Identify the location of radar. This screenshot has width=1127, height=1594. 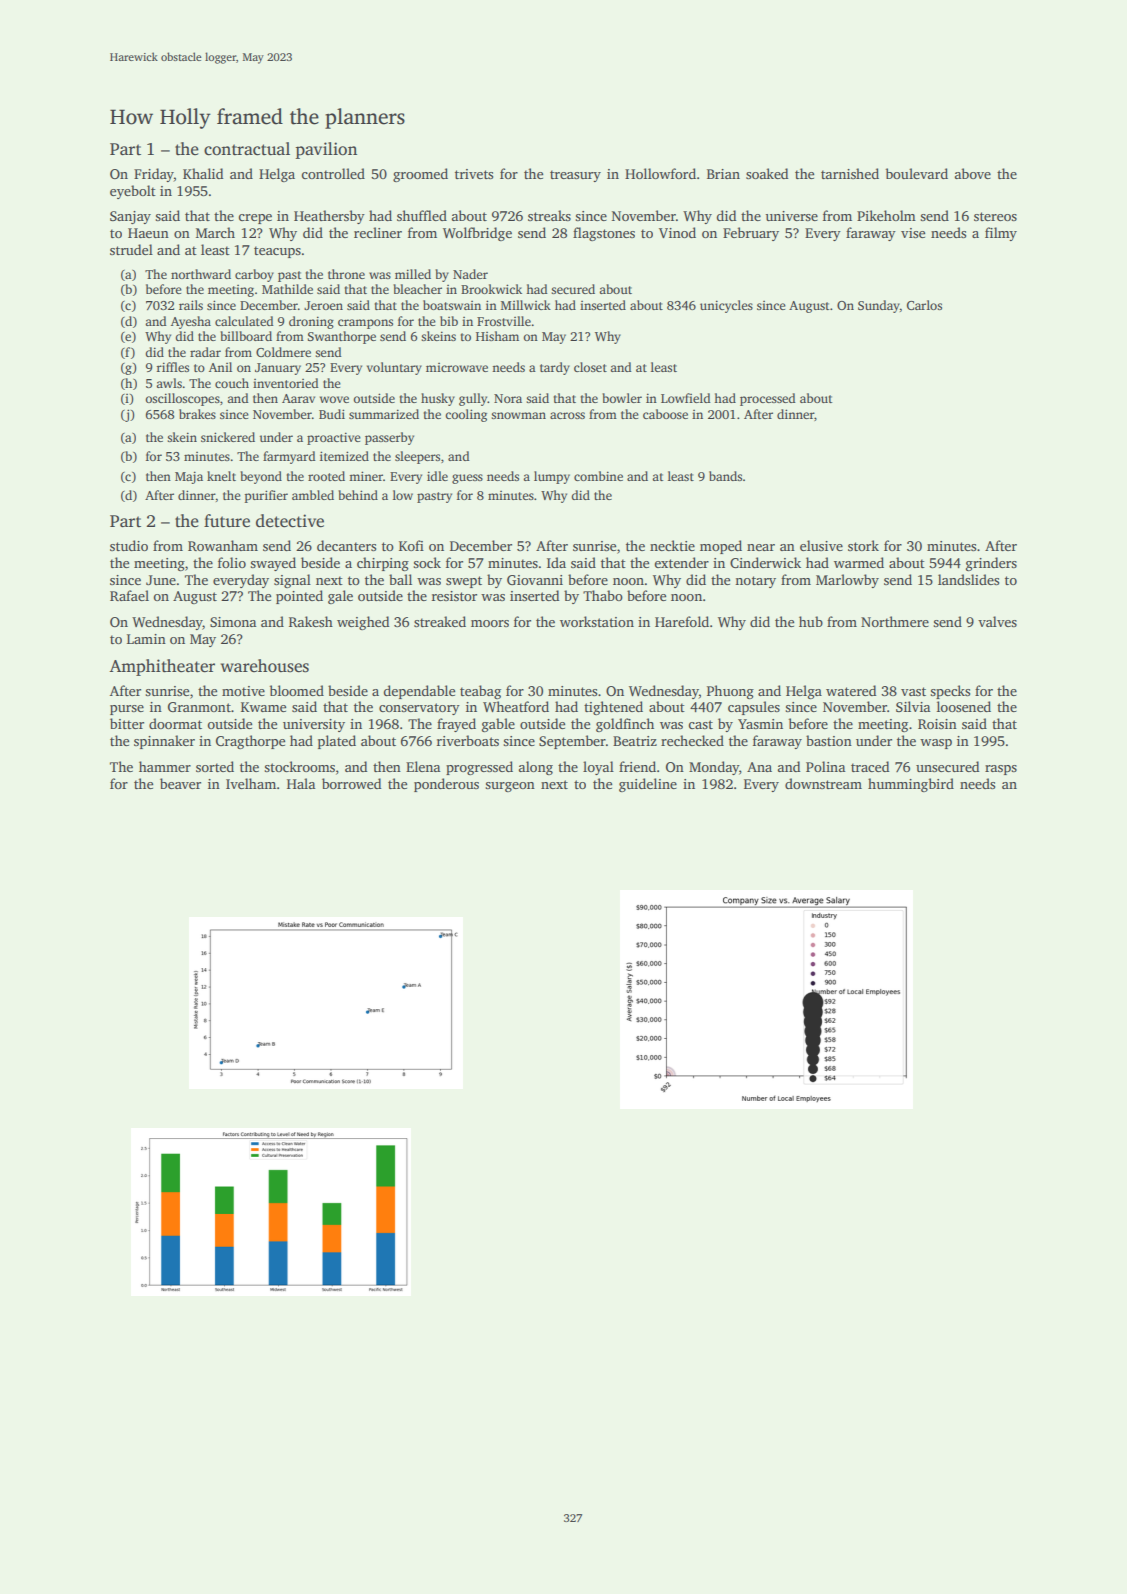
(205, 352).
